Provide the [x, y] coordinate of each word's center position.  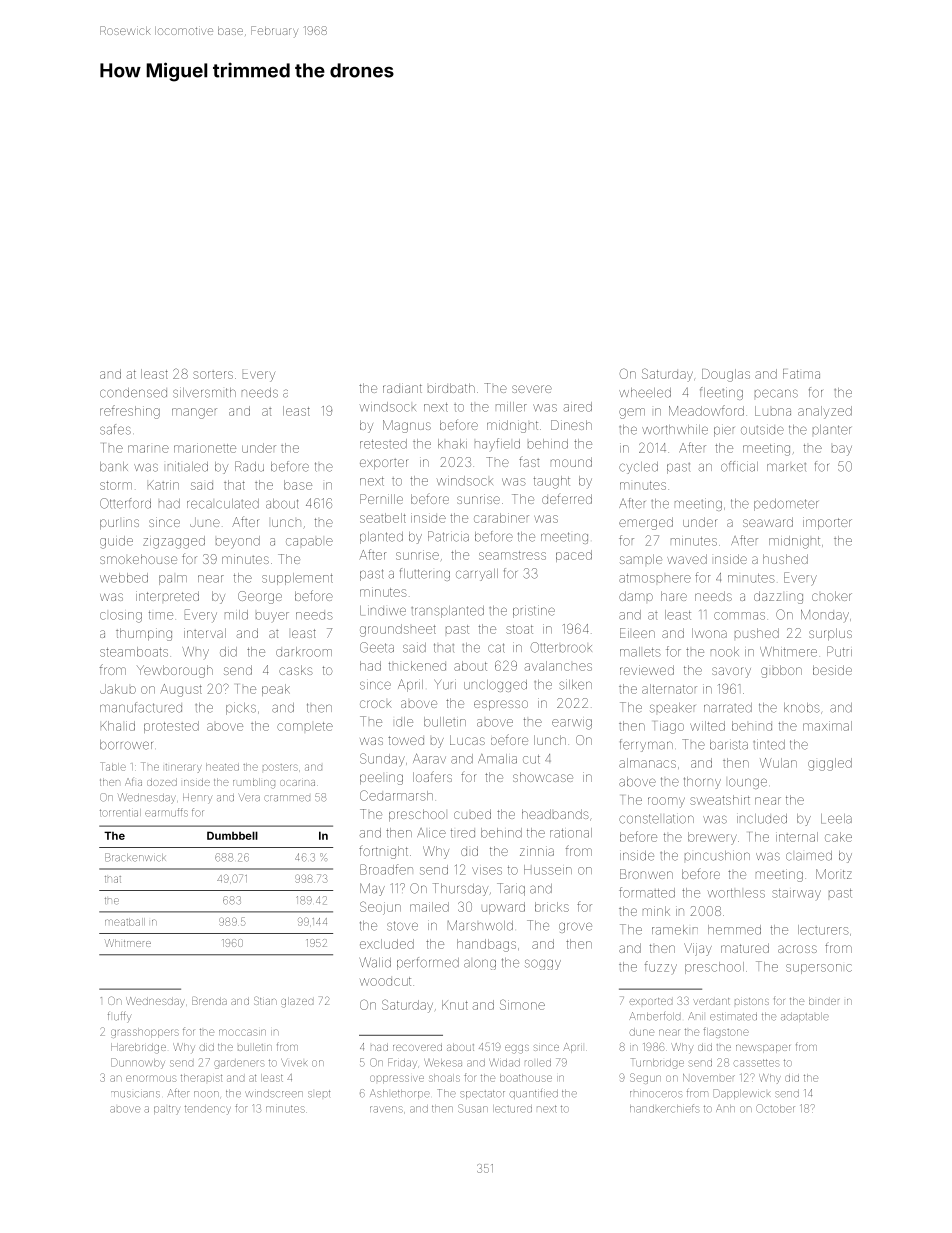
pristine [534, 611]
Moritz [834, 874]
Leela [836, 819]
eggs [517, 1049]
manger [194, 413]
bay [842, 450]
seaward [768, 522]
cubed [472, 814]
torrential [120, 813]
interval [205, 633]
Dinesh [571, 425]
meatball [125, 922]
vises [487, 871]
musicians [135, 1094]
